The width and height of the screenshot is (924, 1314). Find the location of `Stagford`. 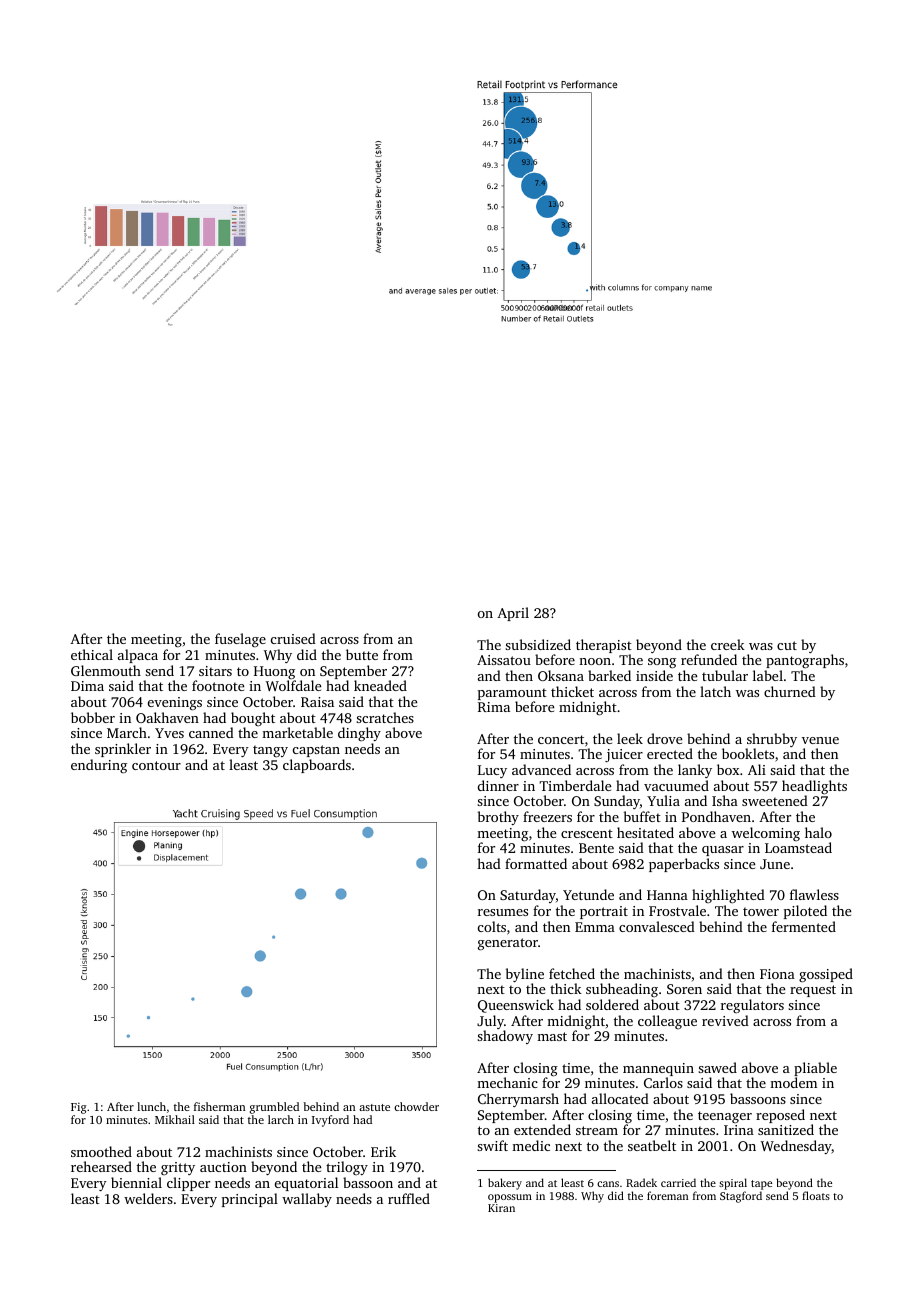

Stagford is located at coordinates (741, 1197).
